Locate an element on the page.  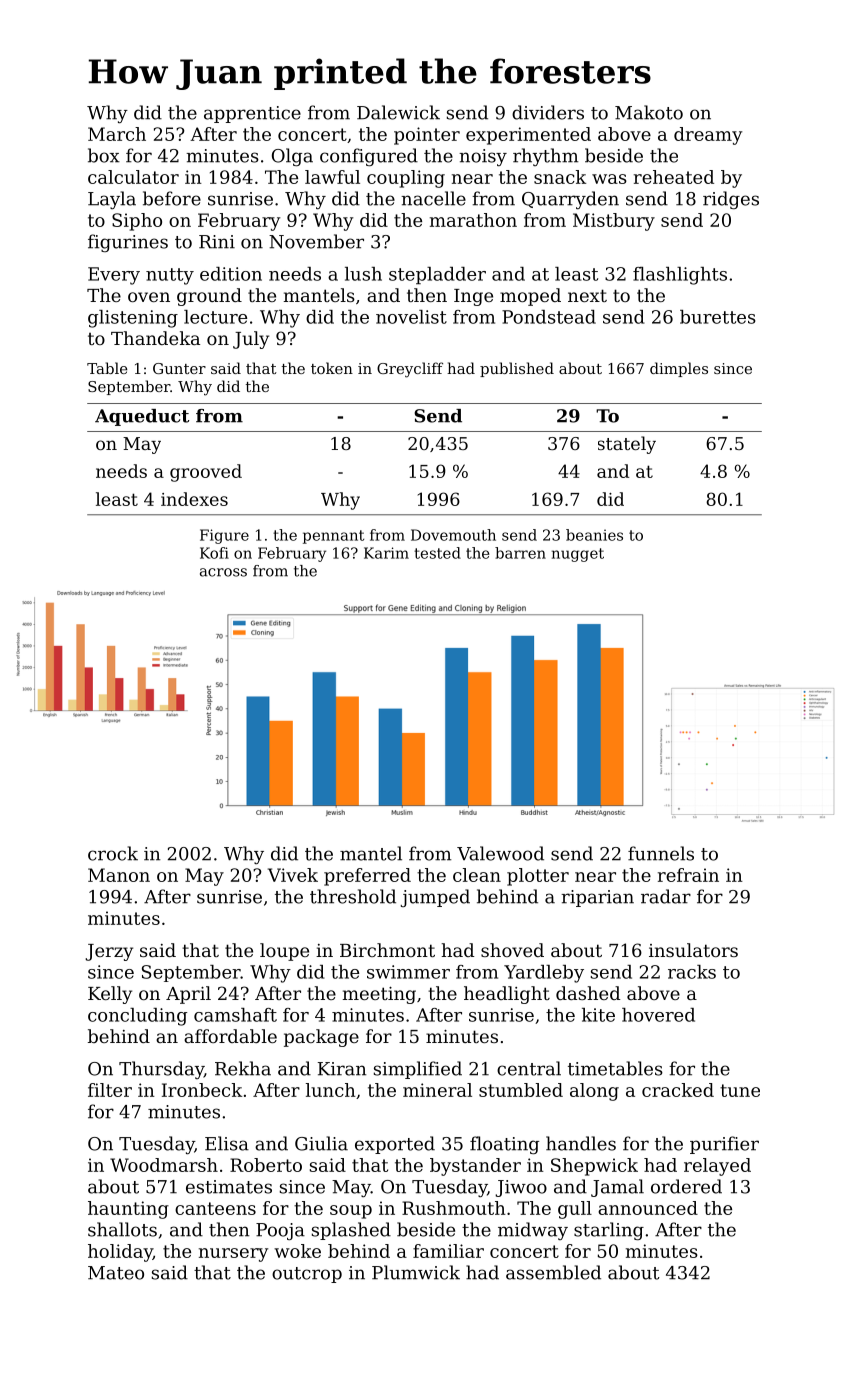
radar is located at coordinates (666, 896).
